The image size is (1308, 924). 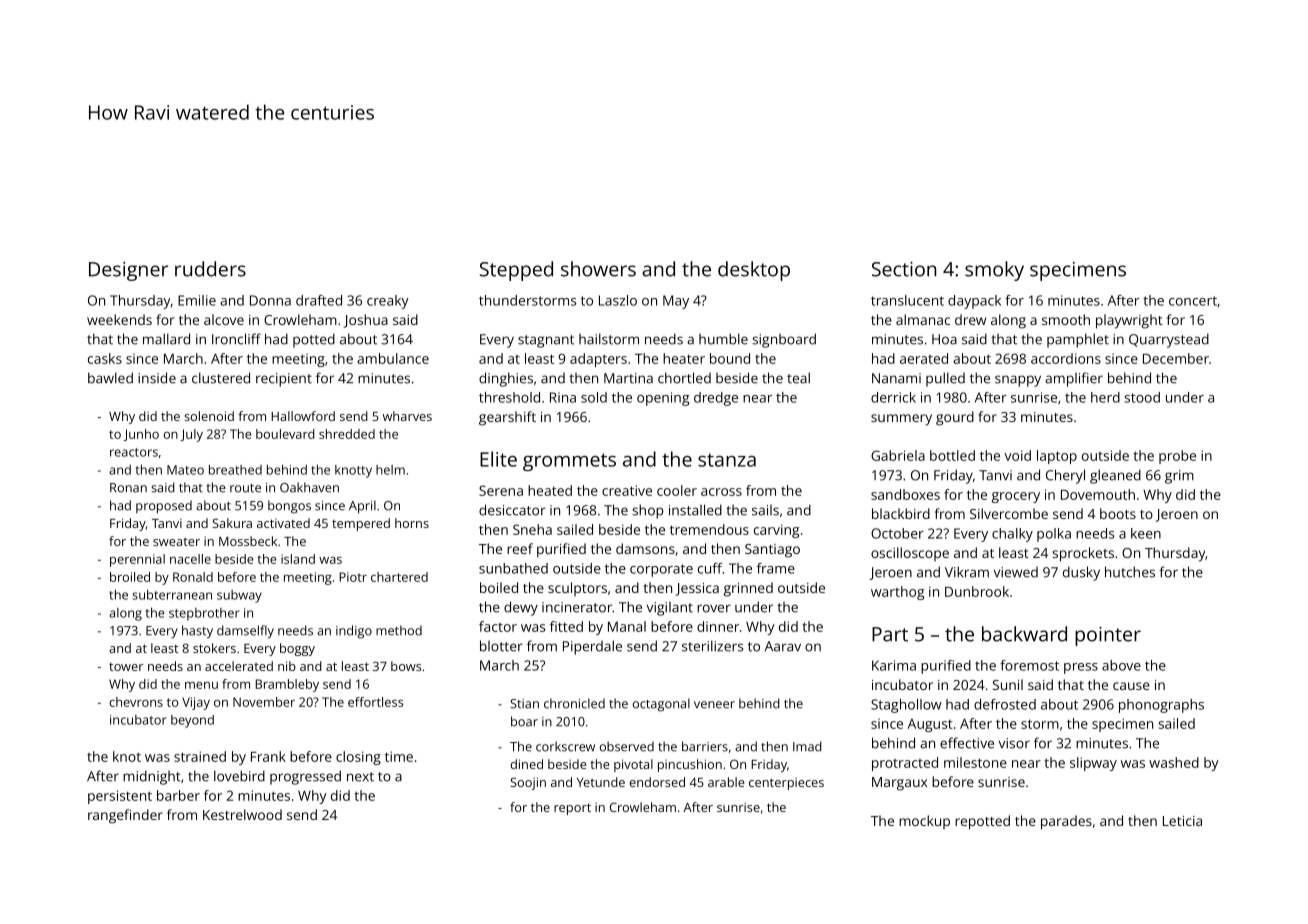 What do you see at coordinates (727, 460) in the document?
I see `stanza` at bounding box center [727, 460].
